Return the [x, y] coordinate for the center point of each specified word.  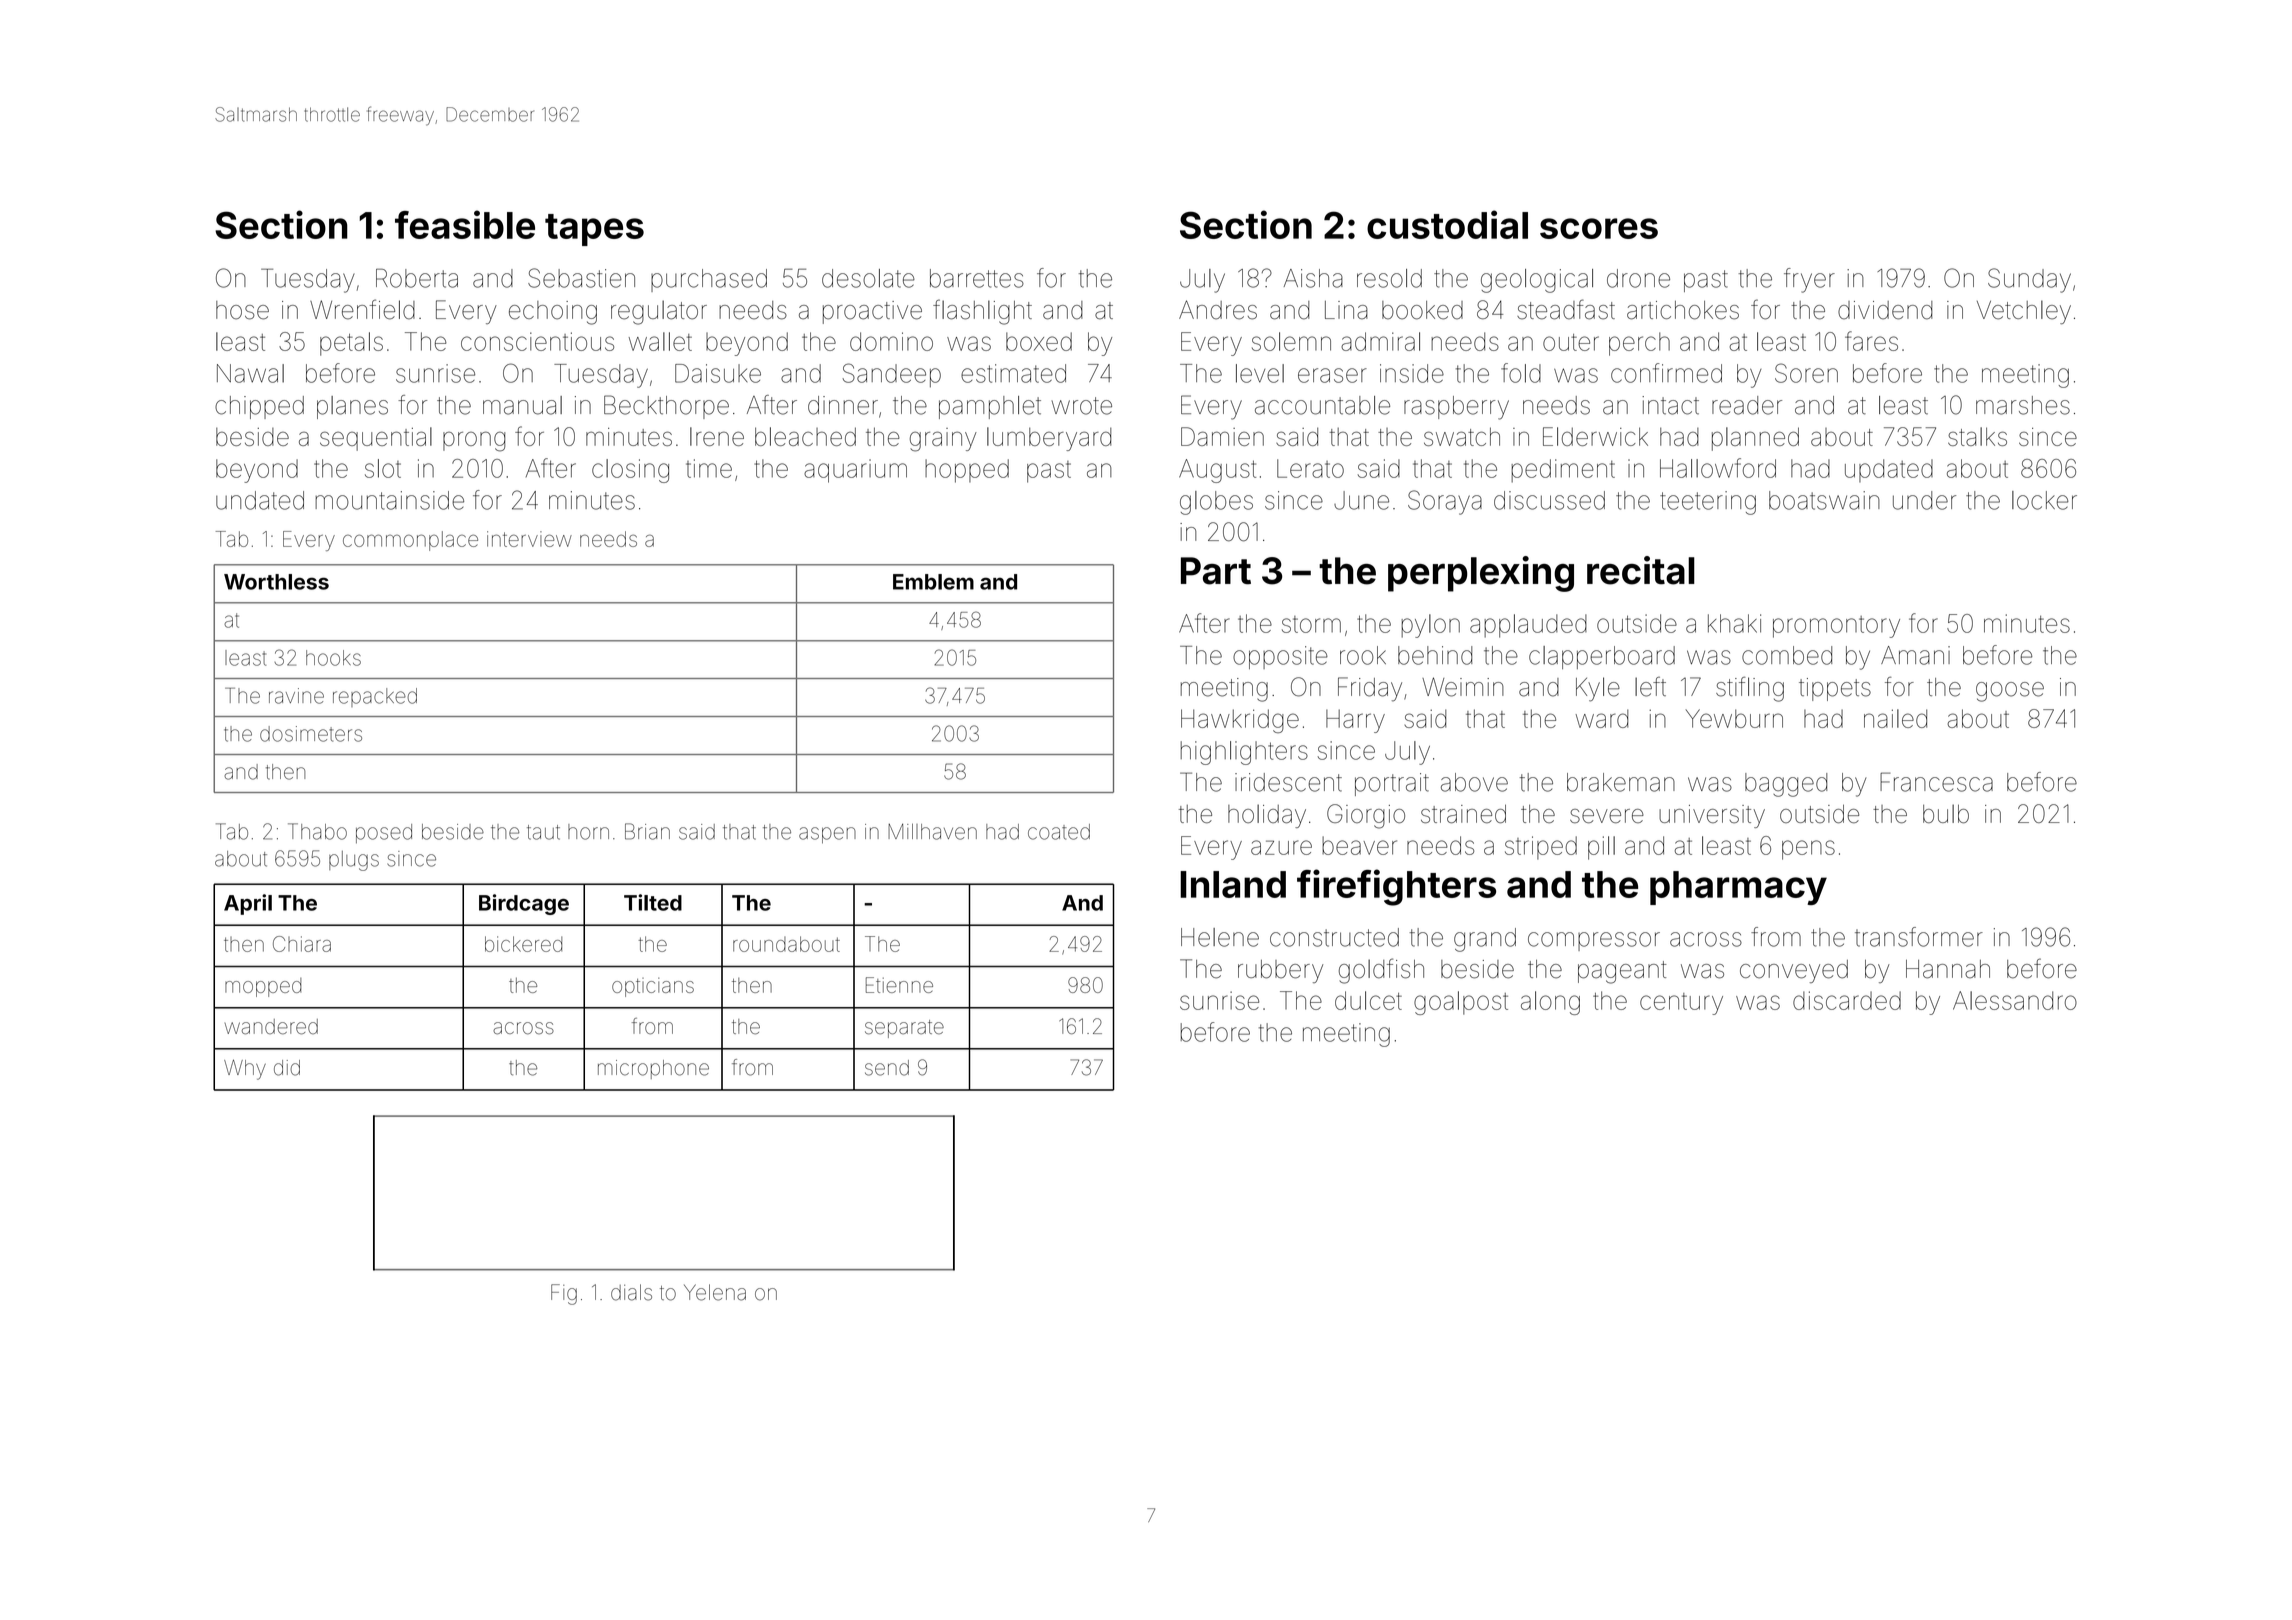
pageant [1622, 972]
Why [245, 1070]
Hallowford [1718, 468]
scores [1599, 228]
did [287, 1068]
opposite [1280, 657]
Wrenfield [362, 309]
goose [2010, 692]
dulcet [1368, 1000]
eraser [1332, 375]
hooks [333, 658]
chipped [259, 407]
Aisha [1313, 278]
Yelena [715, 1292]
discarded [1847, 1000]
